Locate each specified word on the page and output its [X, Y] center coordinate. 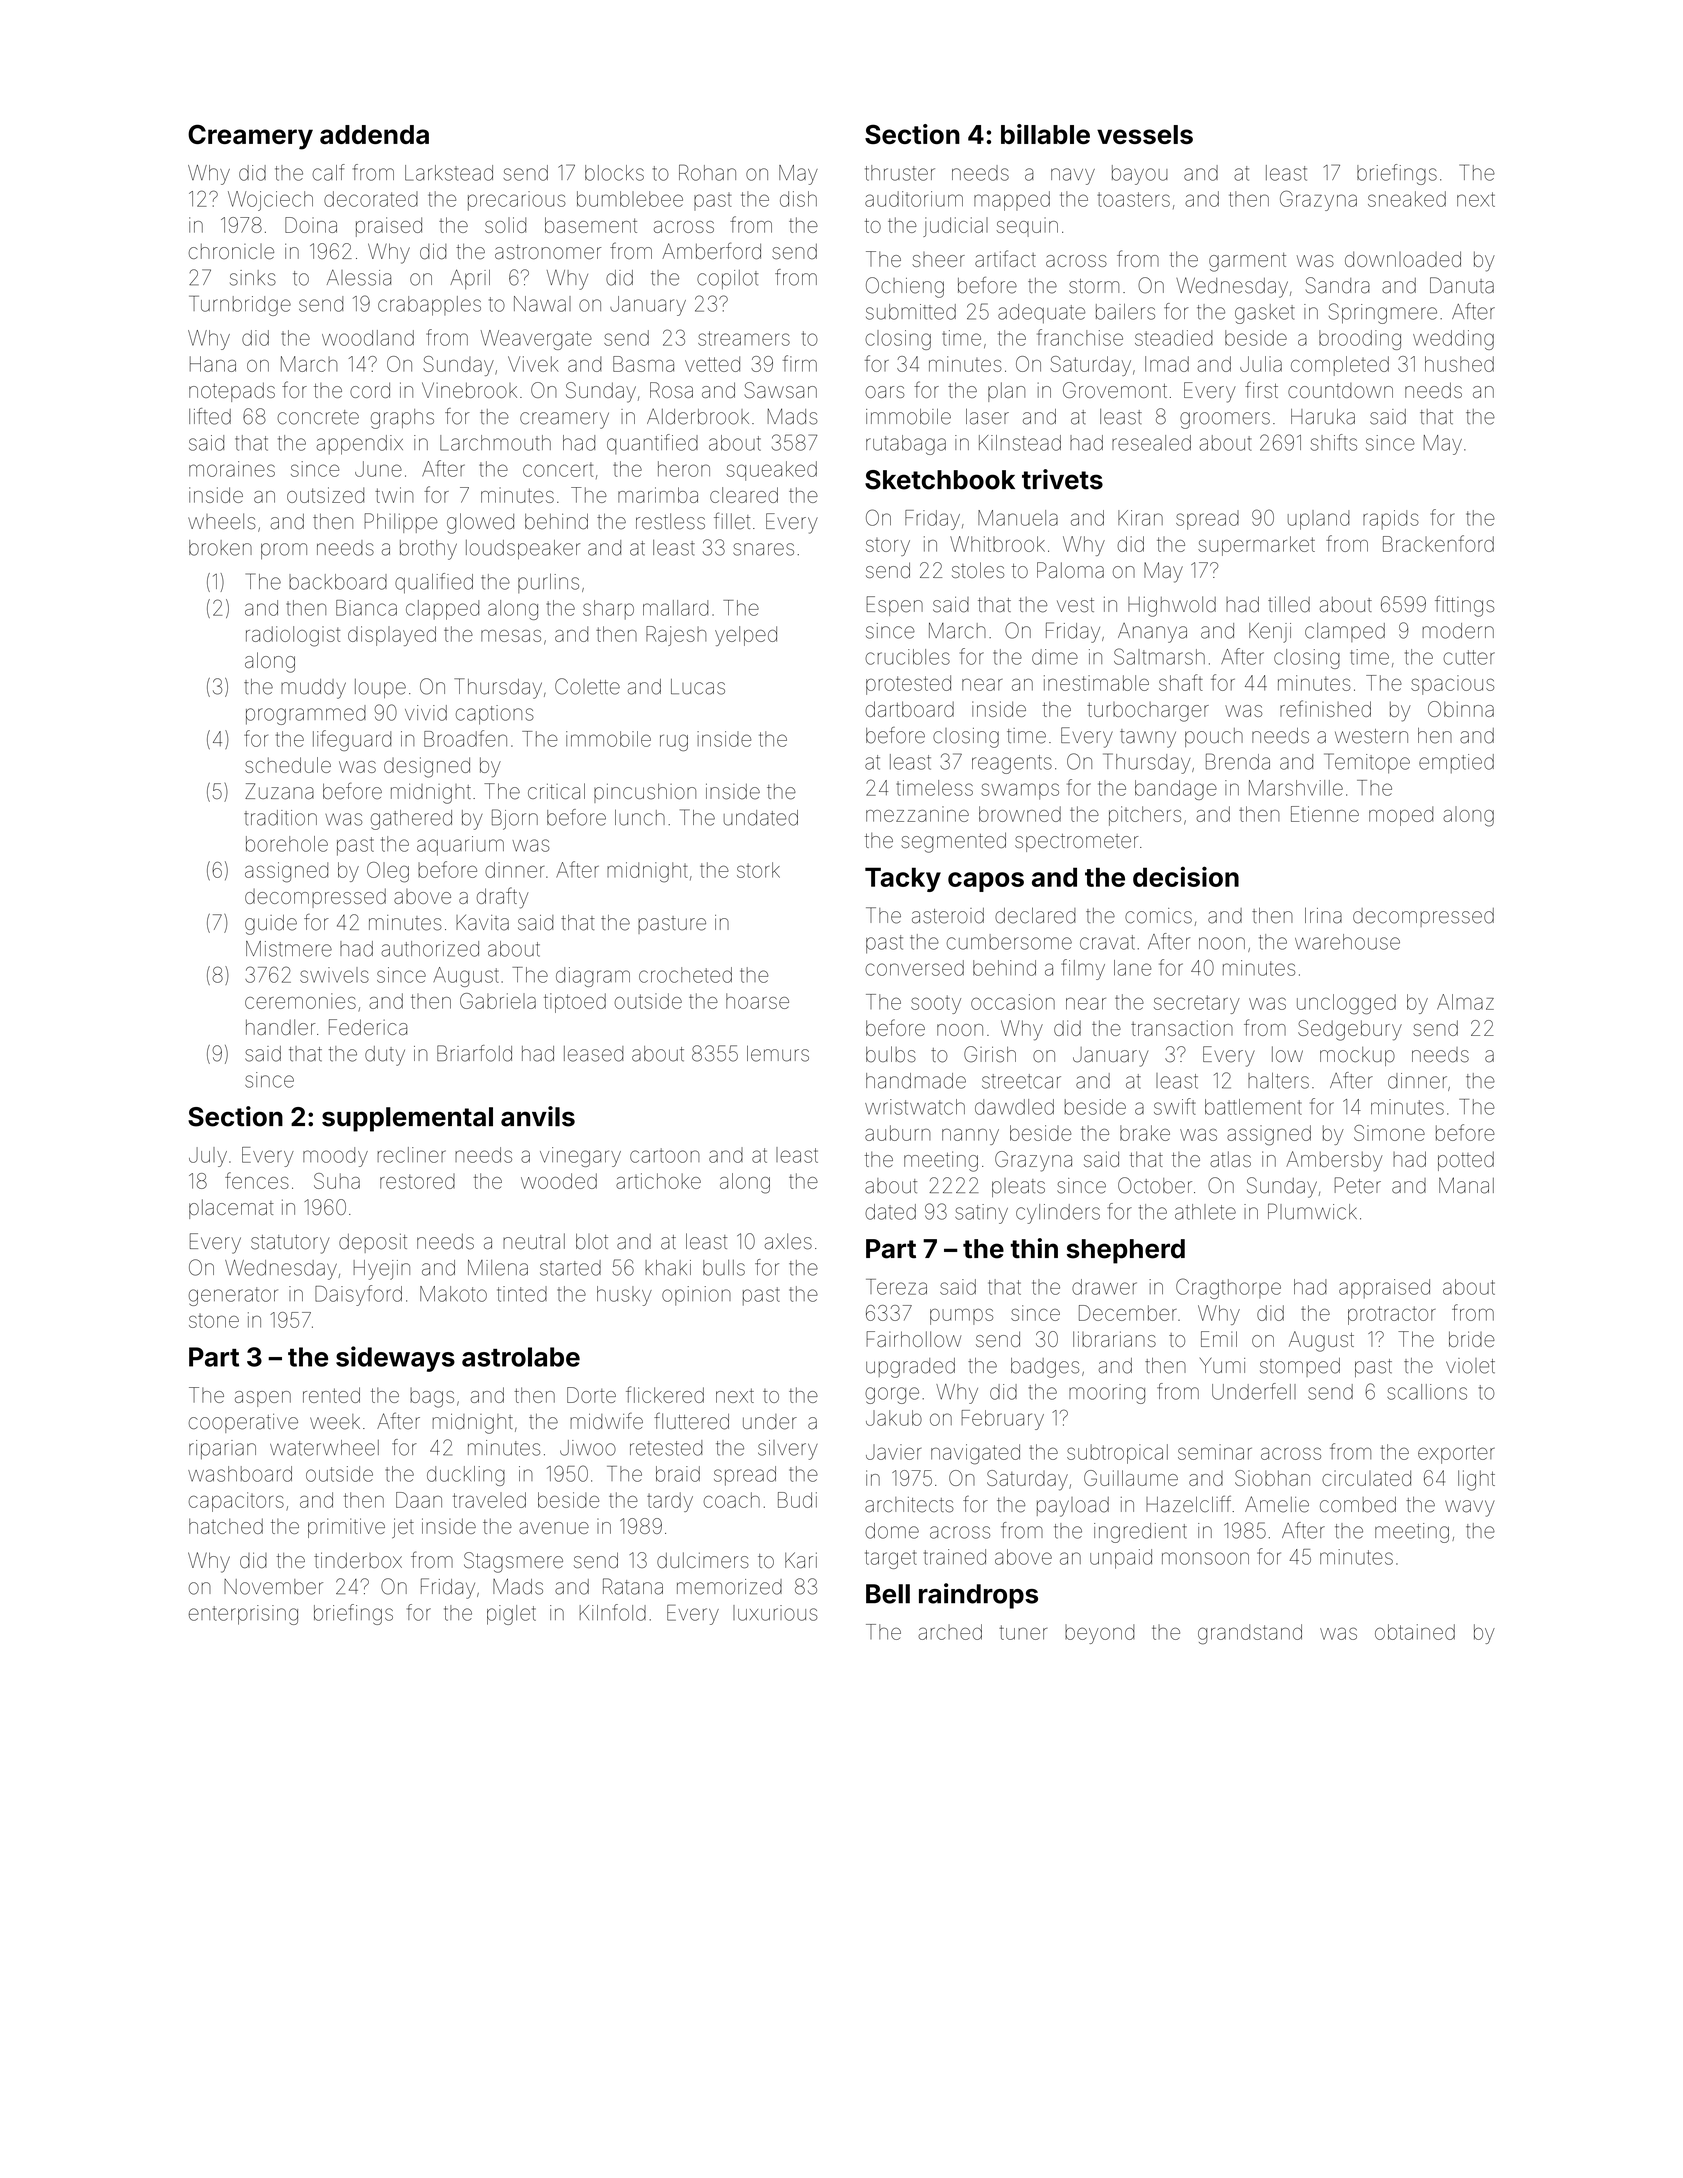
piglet [511, 1615]
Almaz [1465, 1002]
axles [788, 1241]
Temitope [1367, 763]
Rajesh [676, 636]
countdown [1340, 390]
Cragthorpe [1228, 1288]
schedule [288, 765]
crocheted [685, 975]
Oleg [388, 872]
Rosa [671, 390]
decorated [371, 199]
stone [214, 1321]
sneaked [1407, 199]
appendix [360, 445]
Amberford [711, 251]
